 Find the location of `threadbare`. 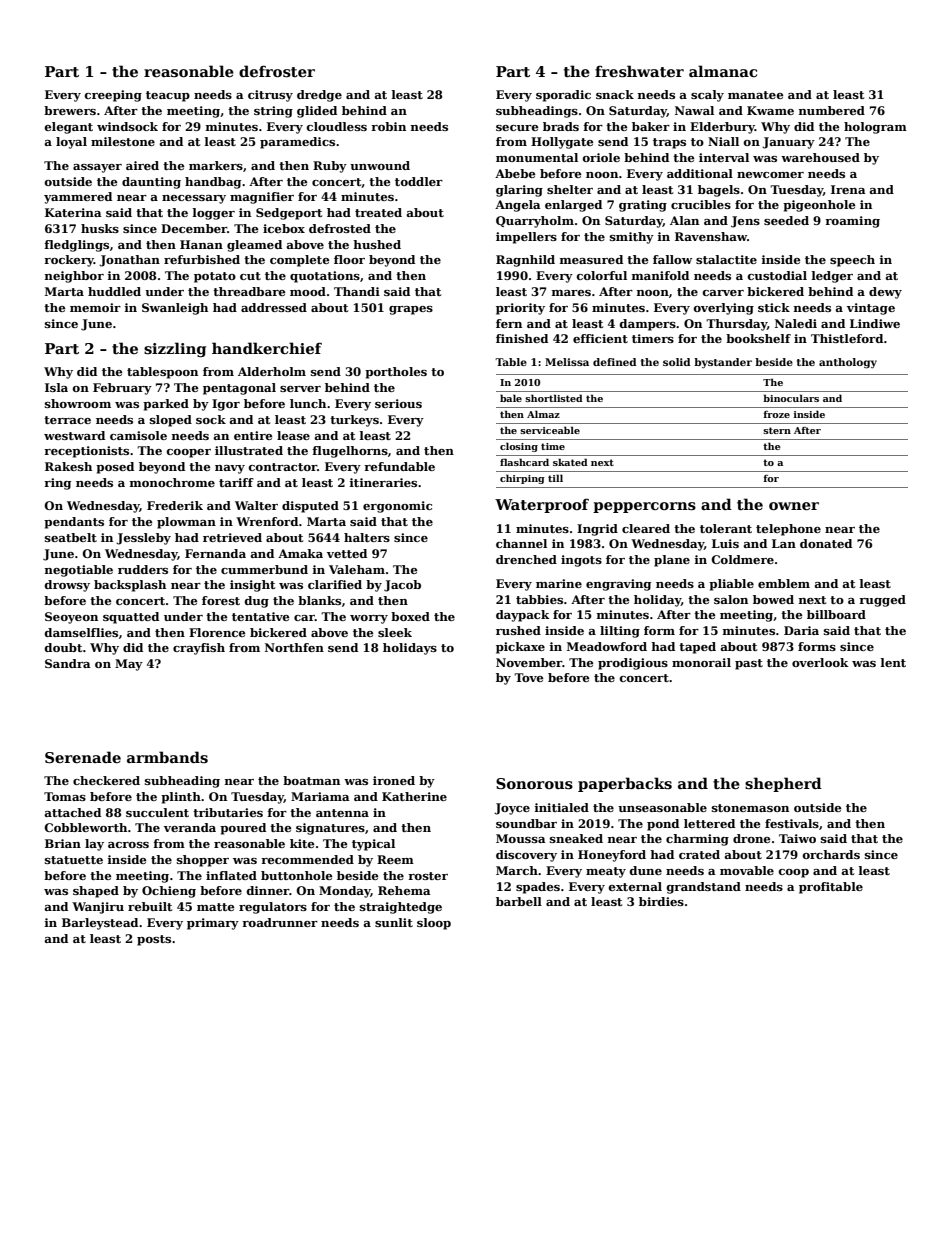

threadbare is located at coordinates (249, 291).
